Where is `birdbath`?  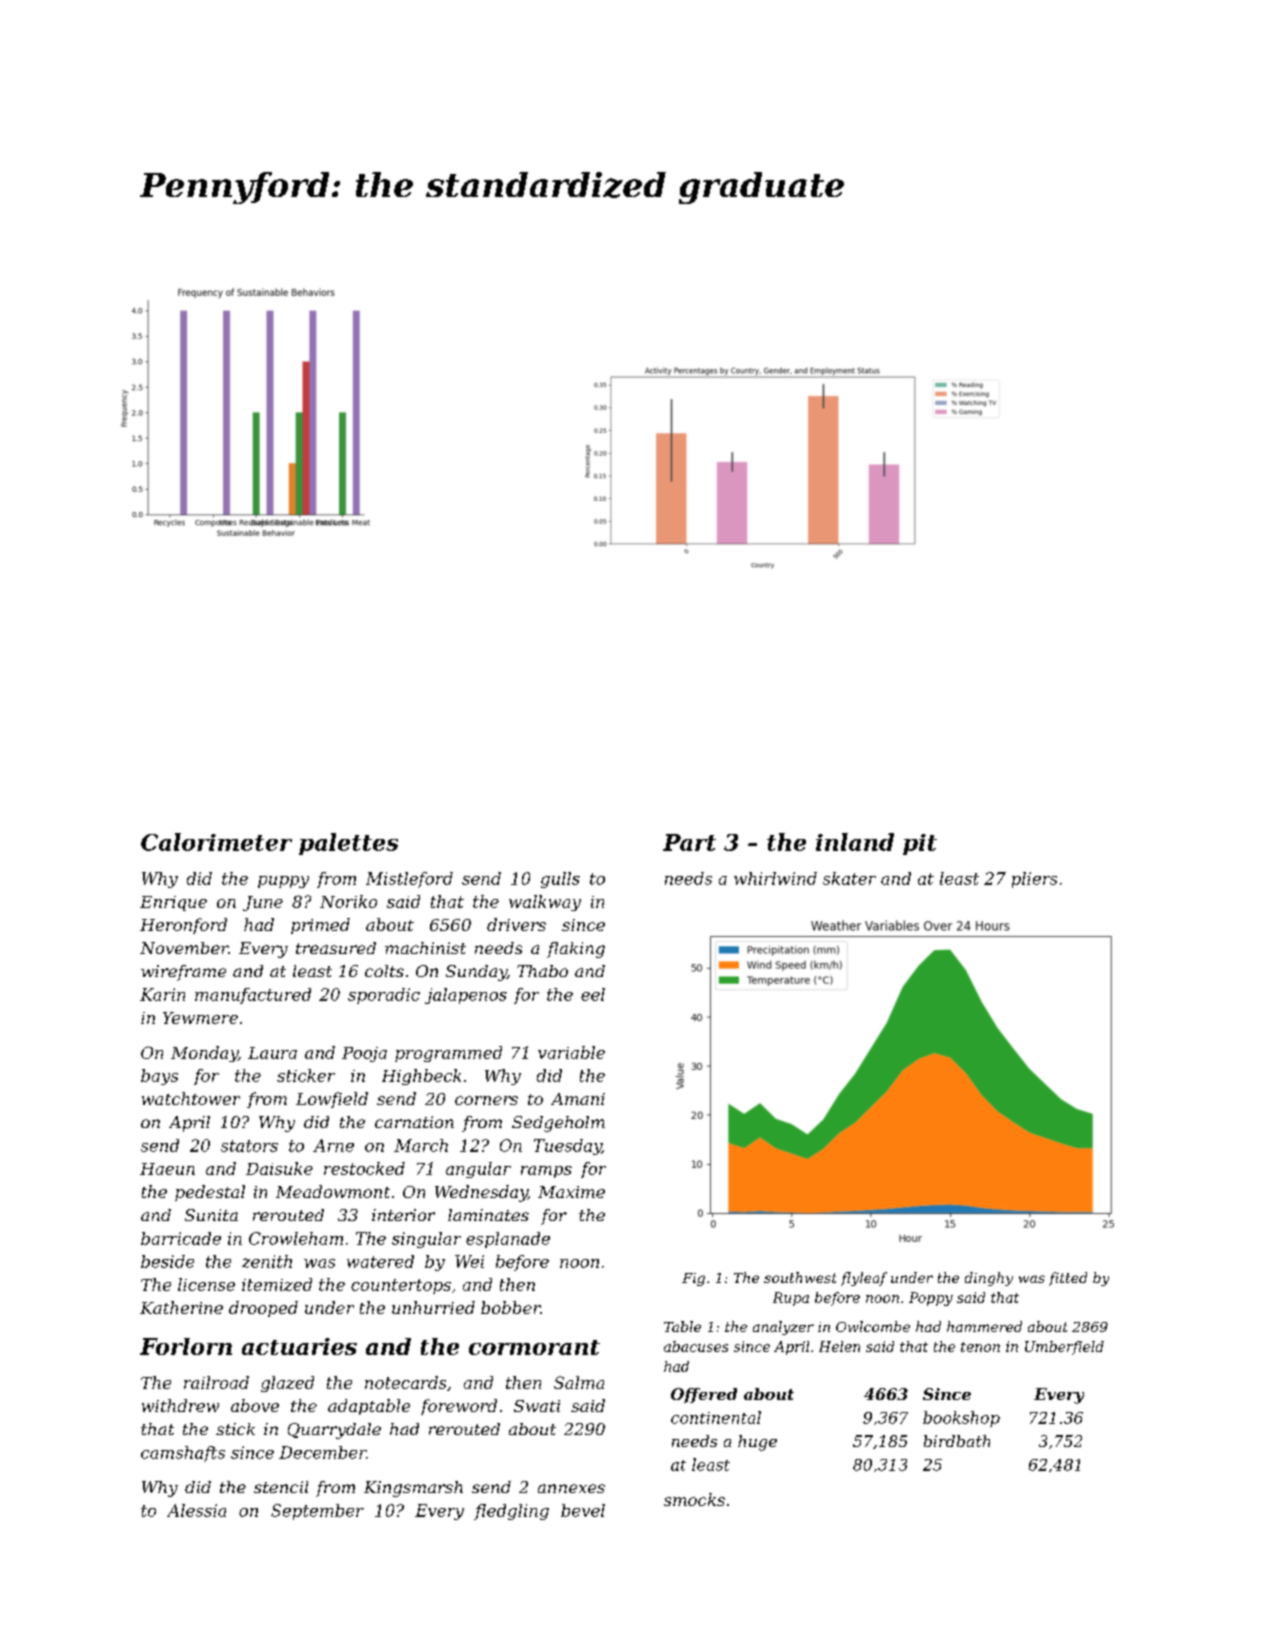 birdbath is located at coordinates (957, 1441).
